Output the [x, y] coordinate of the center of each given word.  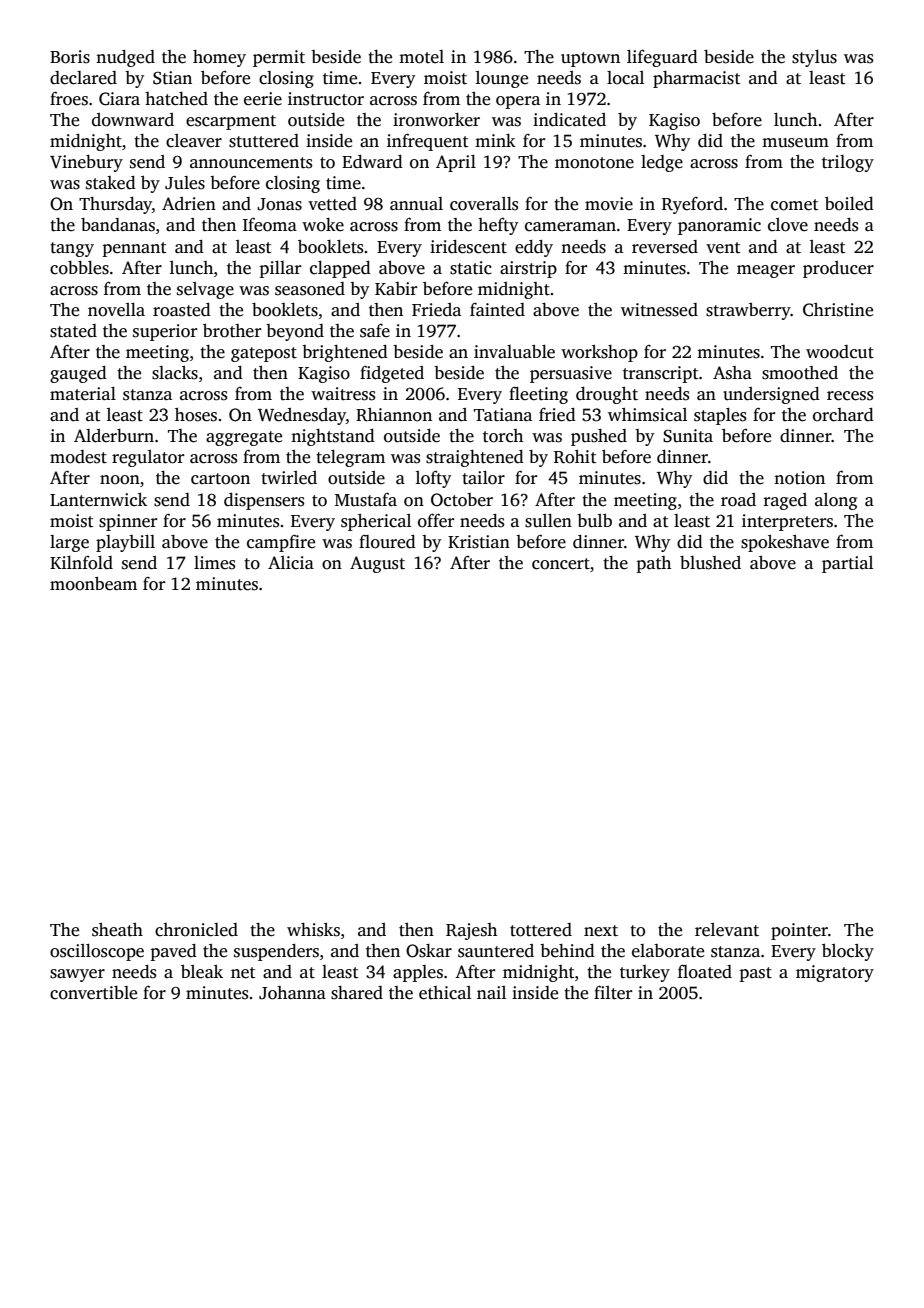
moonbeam [93, 584]
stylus [814, 58]
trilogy [848, 163]
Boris [70, 57]
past [755, 974]
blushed [710, 563]
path [653, 564]
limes [214, 563]
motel [421, 57]
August [377, 564]
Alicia [291, 563]
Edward [372, 162]
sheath [117, 930]
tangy [72, 249]
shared [357, 993]
